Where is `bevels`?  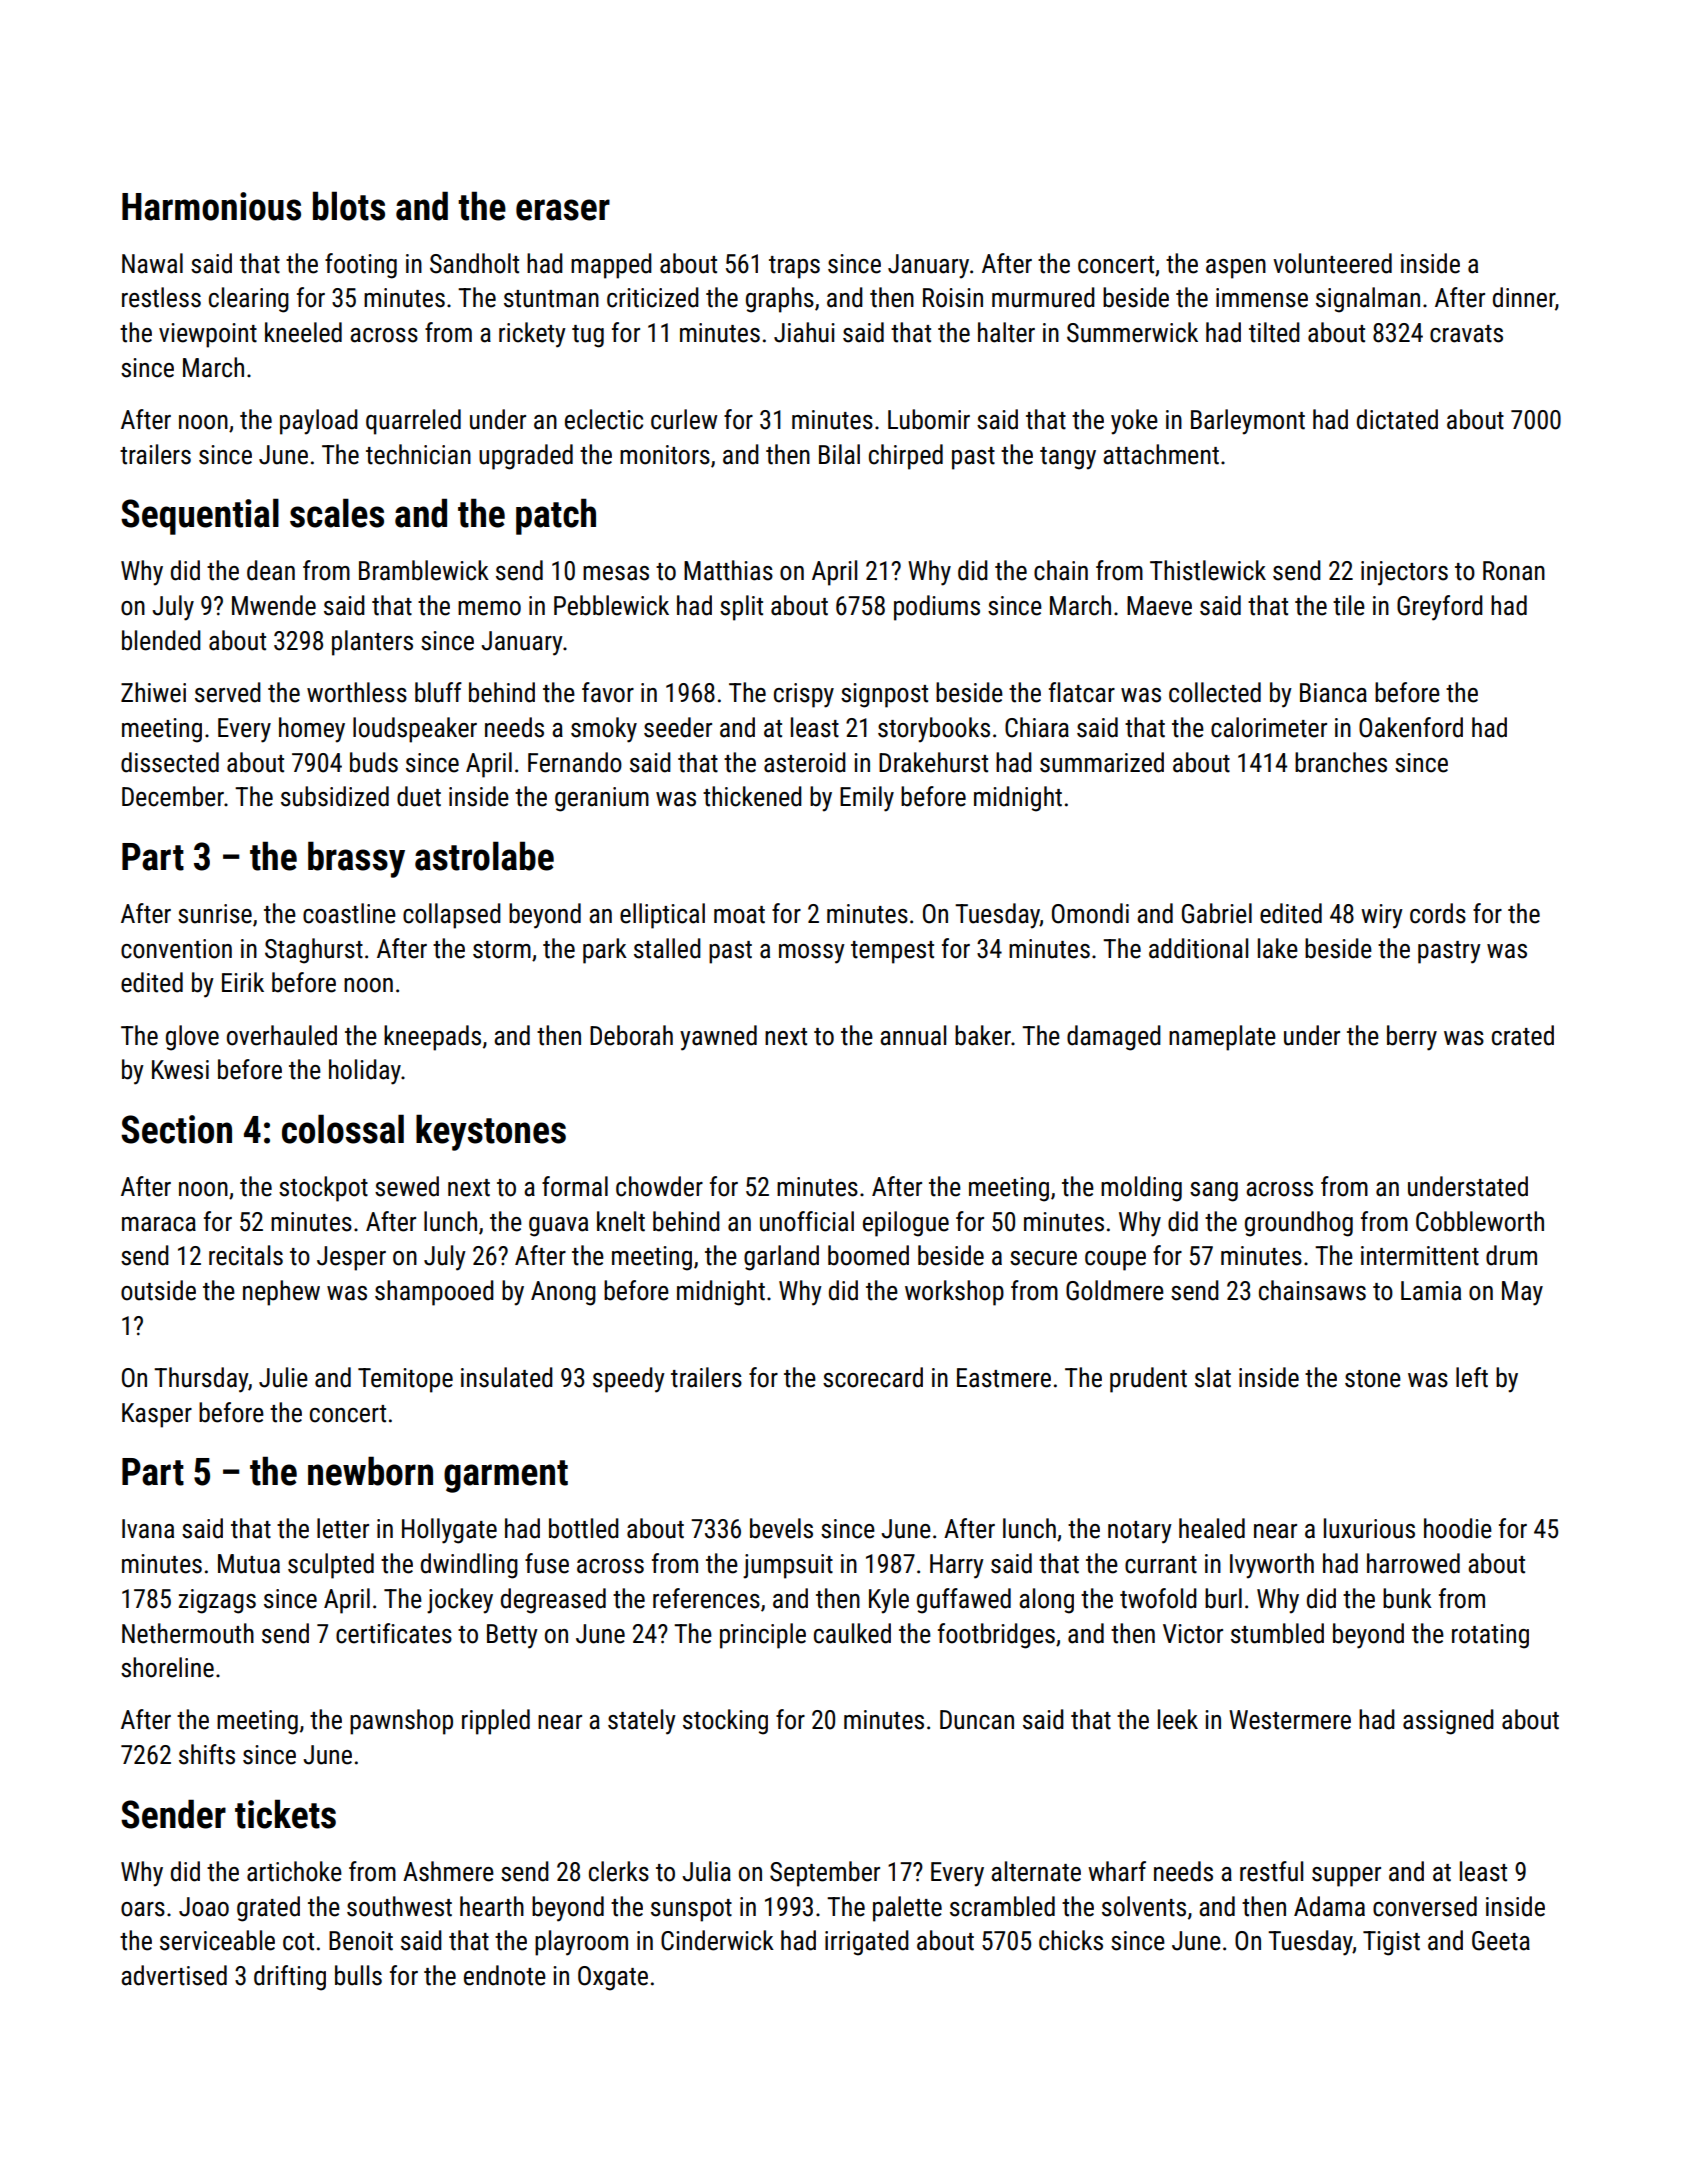
bevels is located at coordinates (781, 1528).
